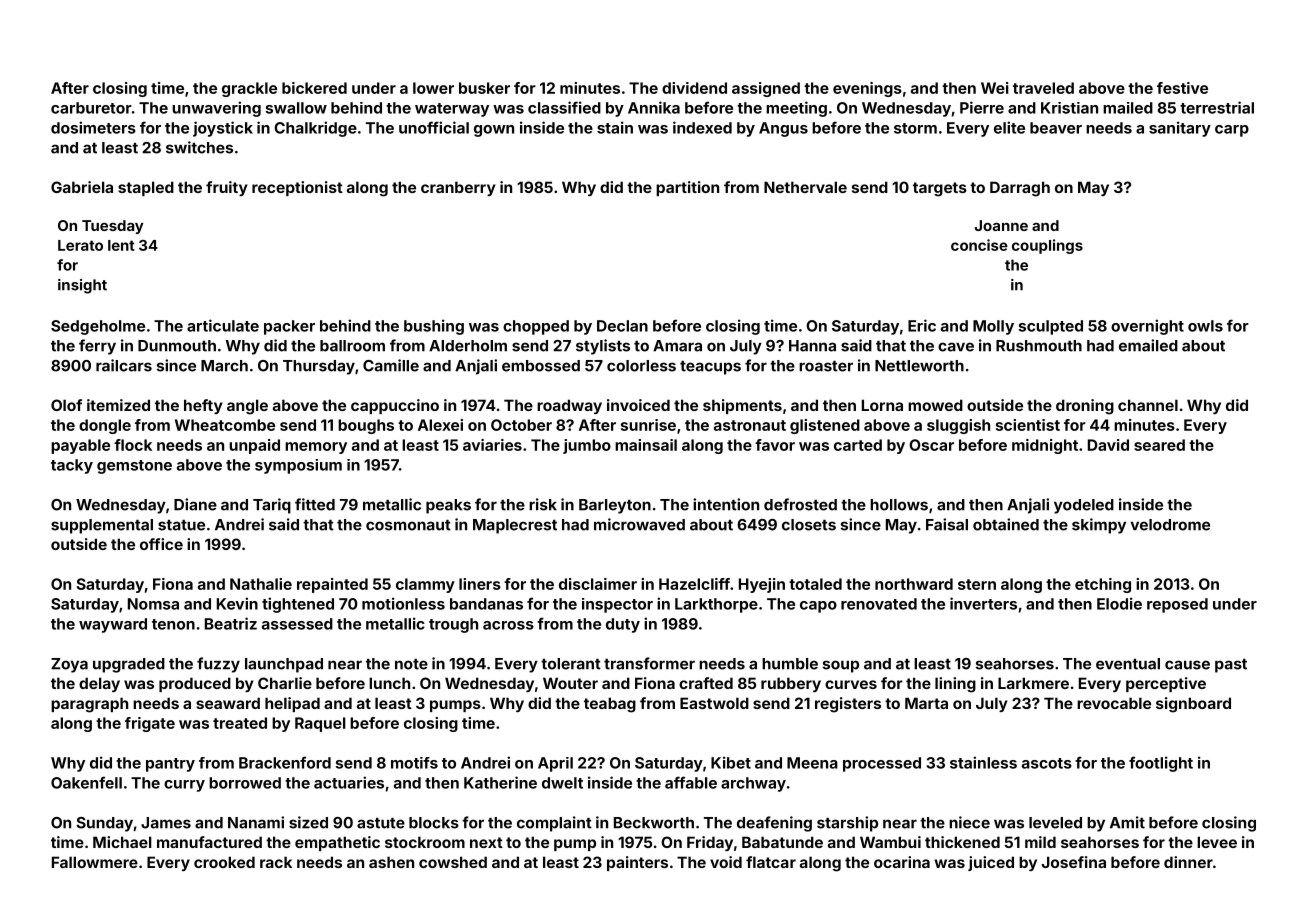 The height and width of the screenshot is (924, 1308). What do you see at coordinates (726, 504) in the screenshot?
I see `intention` at bounding box center [726, 504].
